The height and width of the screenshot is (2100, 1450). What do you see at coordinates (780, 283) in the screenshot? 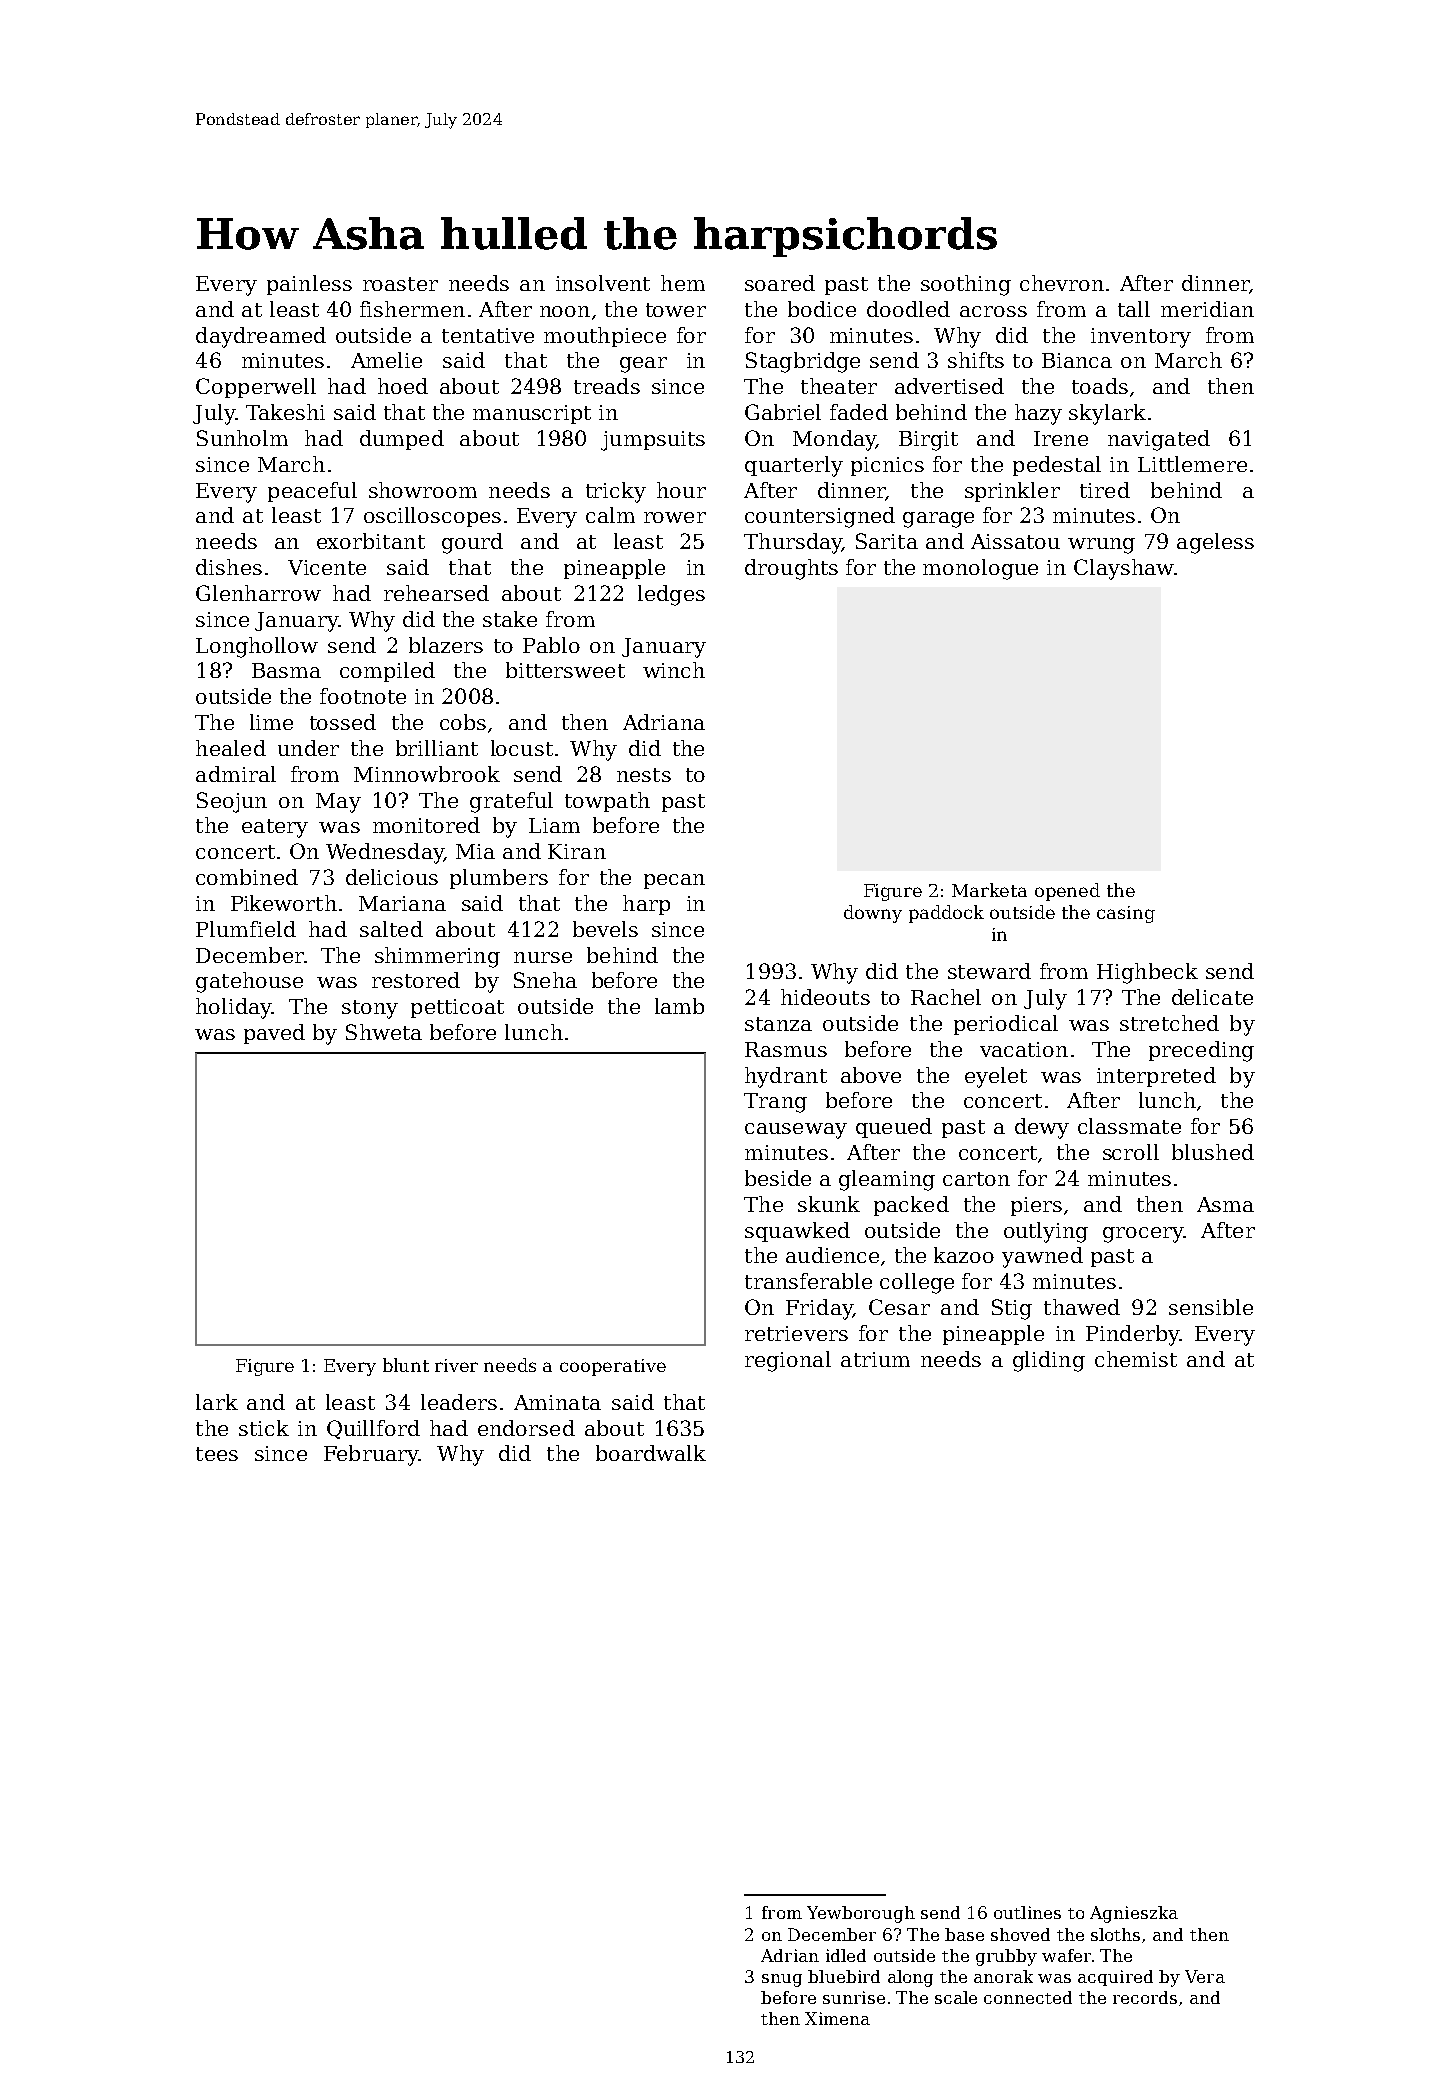
I see `soared` at bounding box center [780, 283].
